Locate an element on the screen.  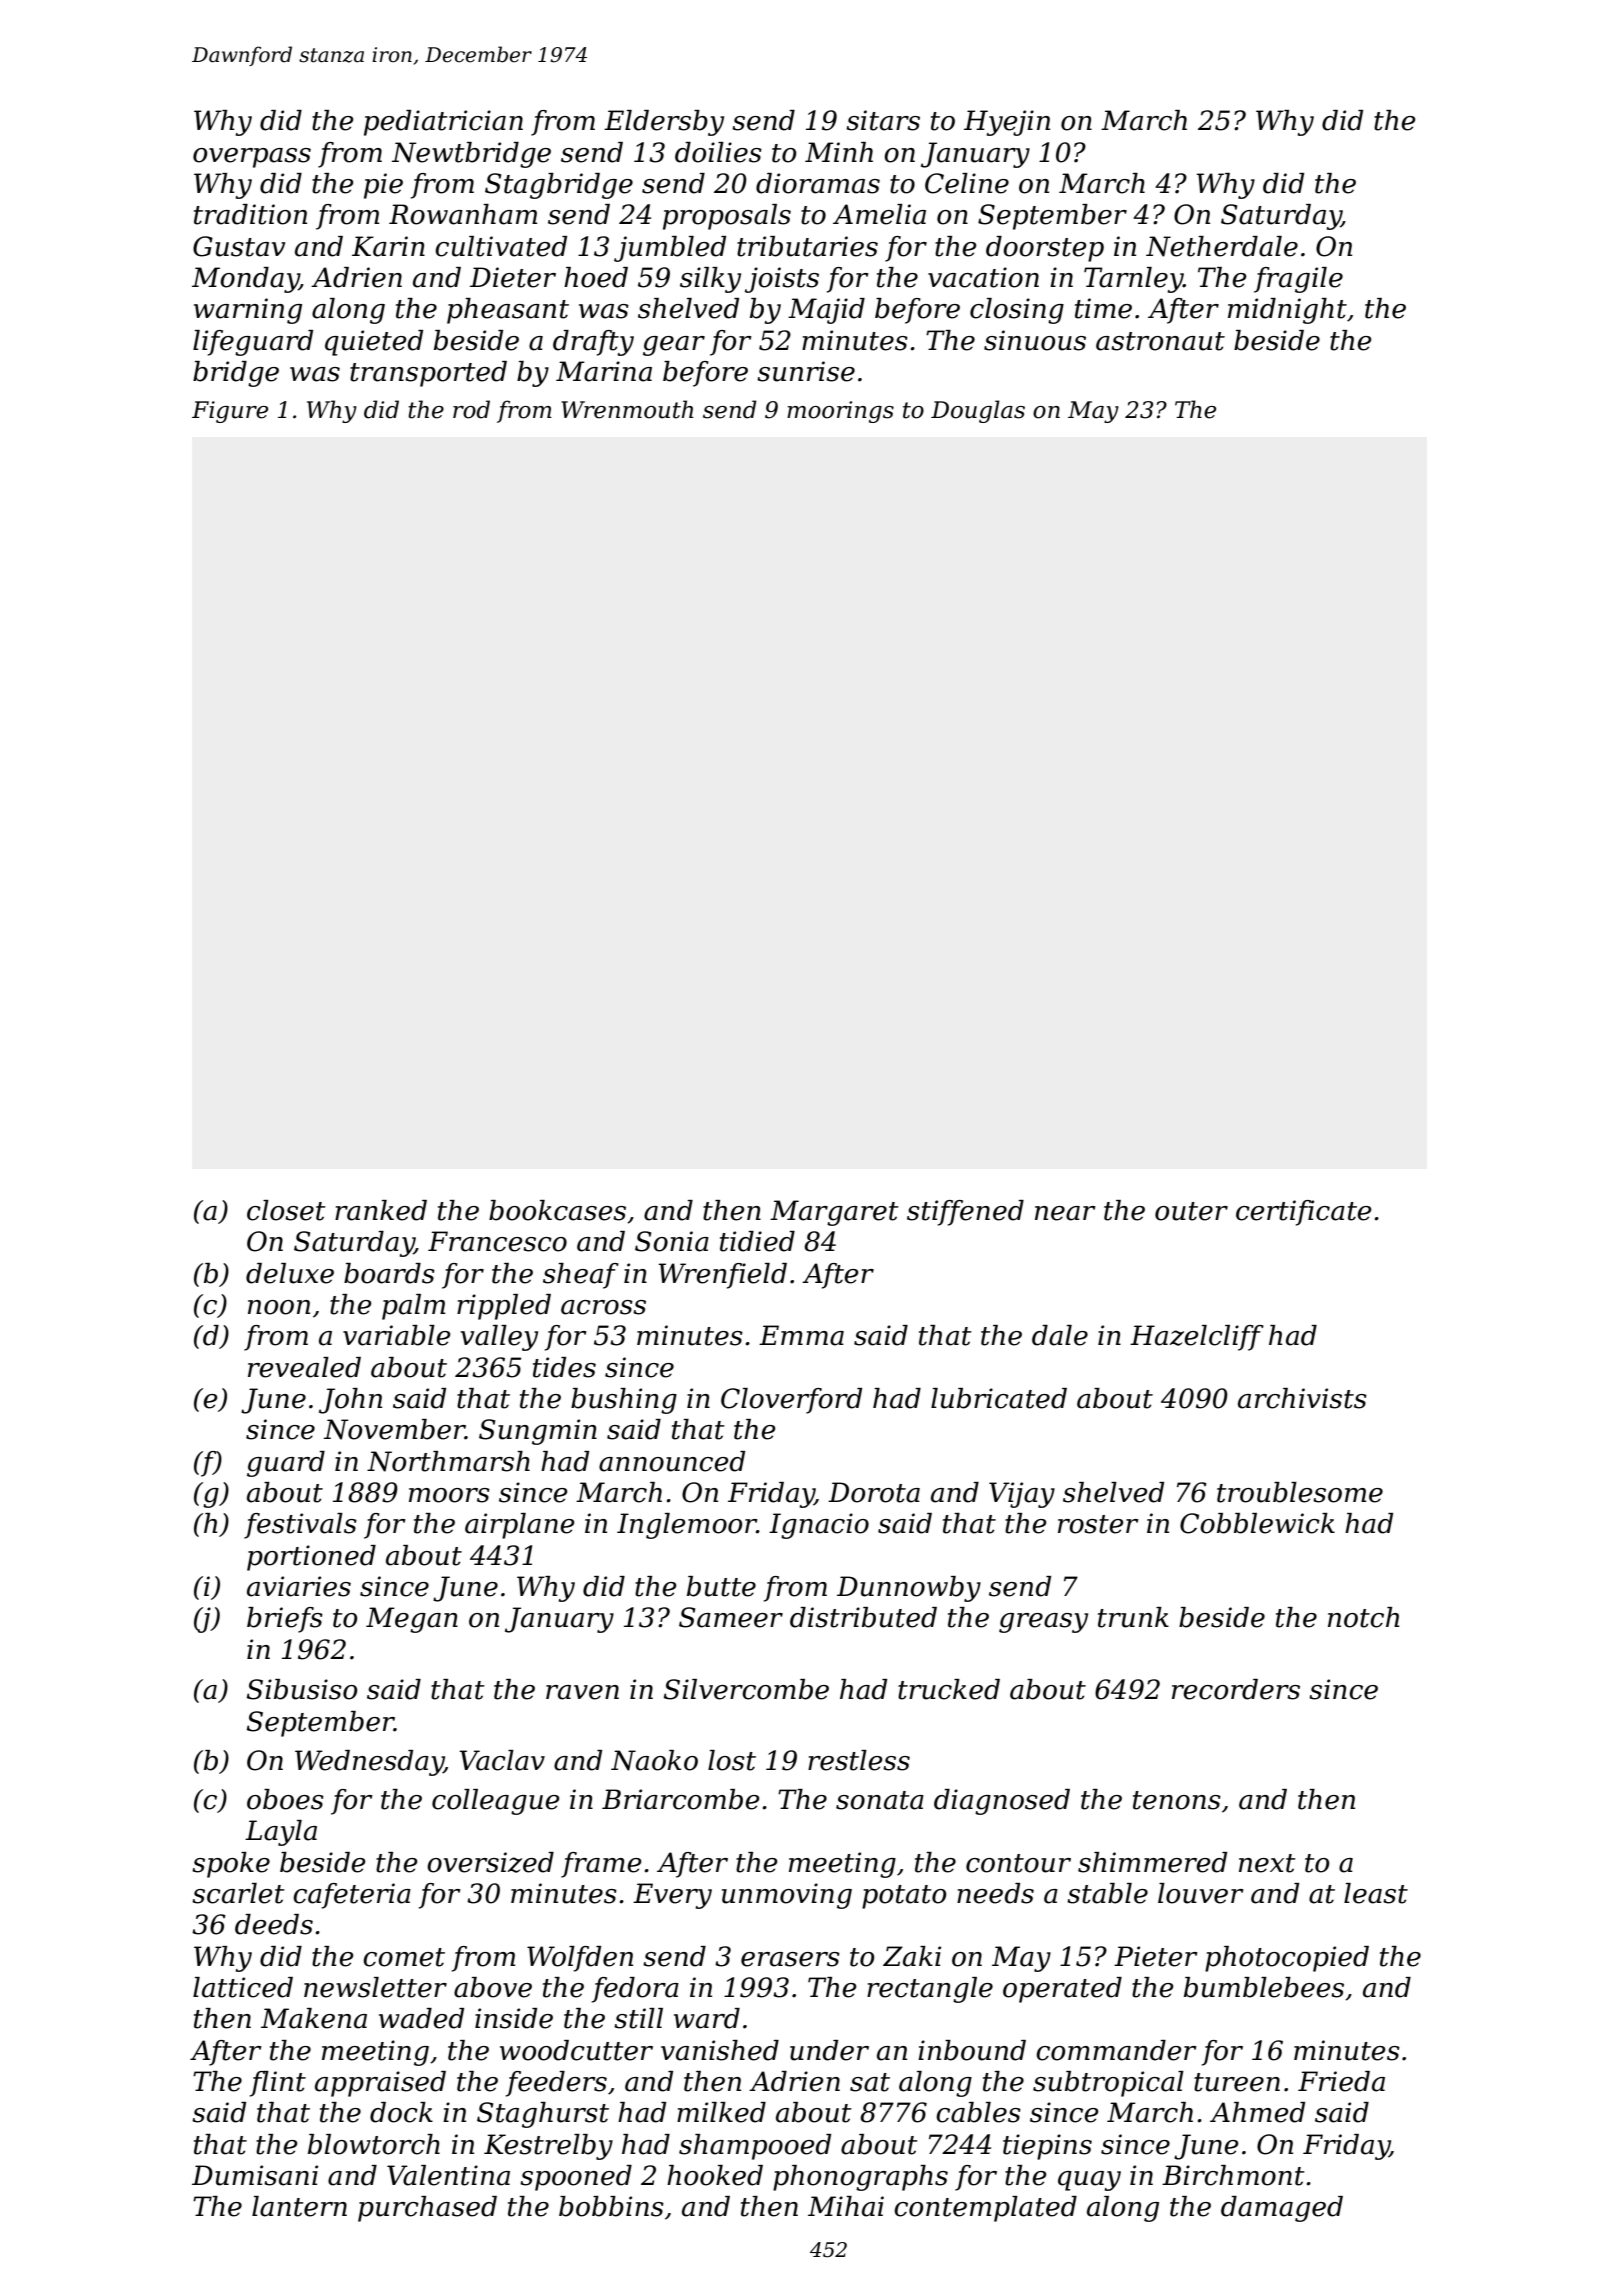
Figure is located at coordinates (230, 412).
